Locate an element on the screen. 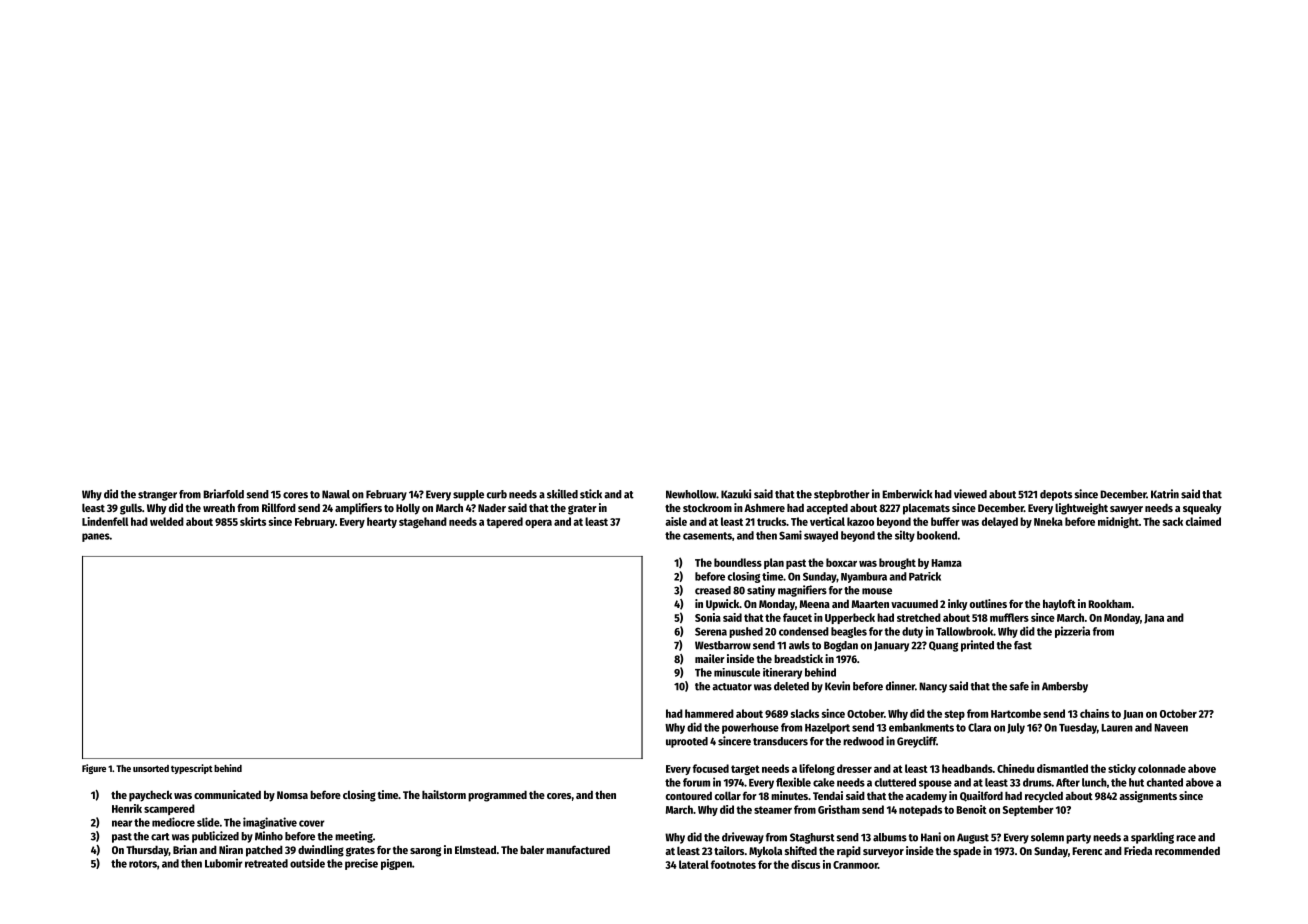 This screenshot has width=1308, height=924. actuator is located at coordinates (732, 687).
